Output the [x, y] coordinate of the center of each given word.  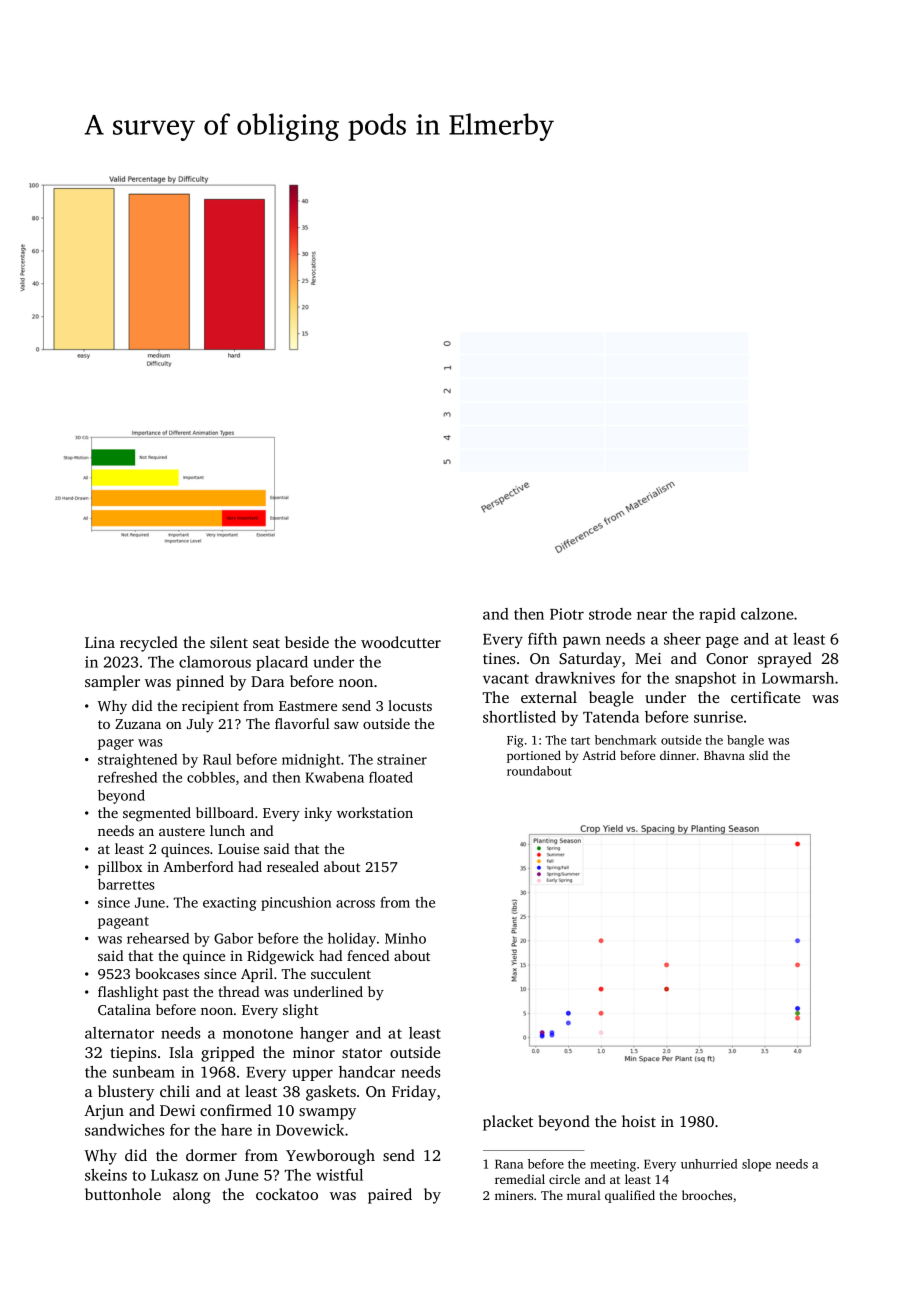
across [355, 904]
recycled [149, 644]
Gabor [233, 938]
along [191, 1196]
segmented [157, 814]
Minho [405, 938]
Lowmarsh [798, 678]
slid [758, 755]
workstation [375, 812]
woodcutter [401, 642]
